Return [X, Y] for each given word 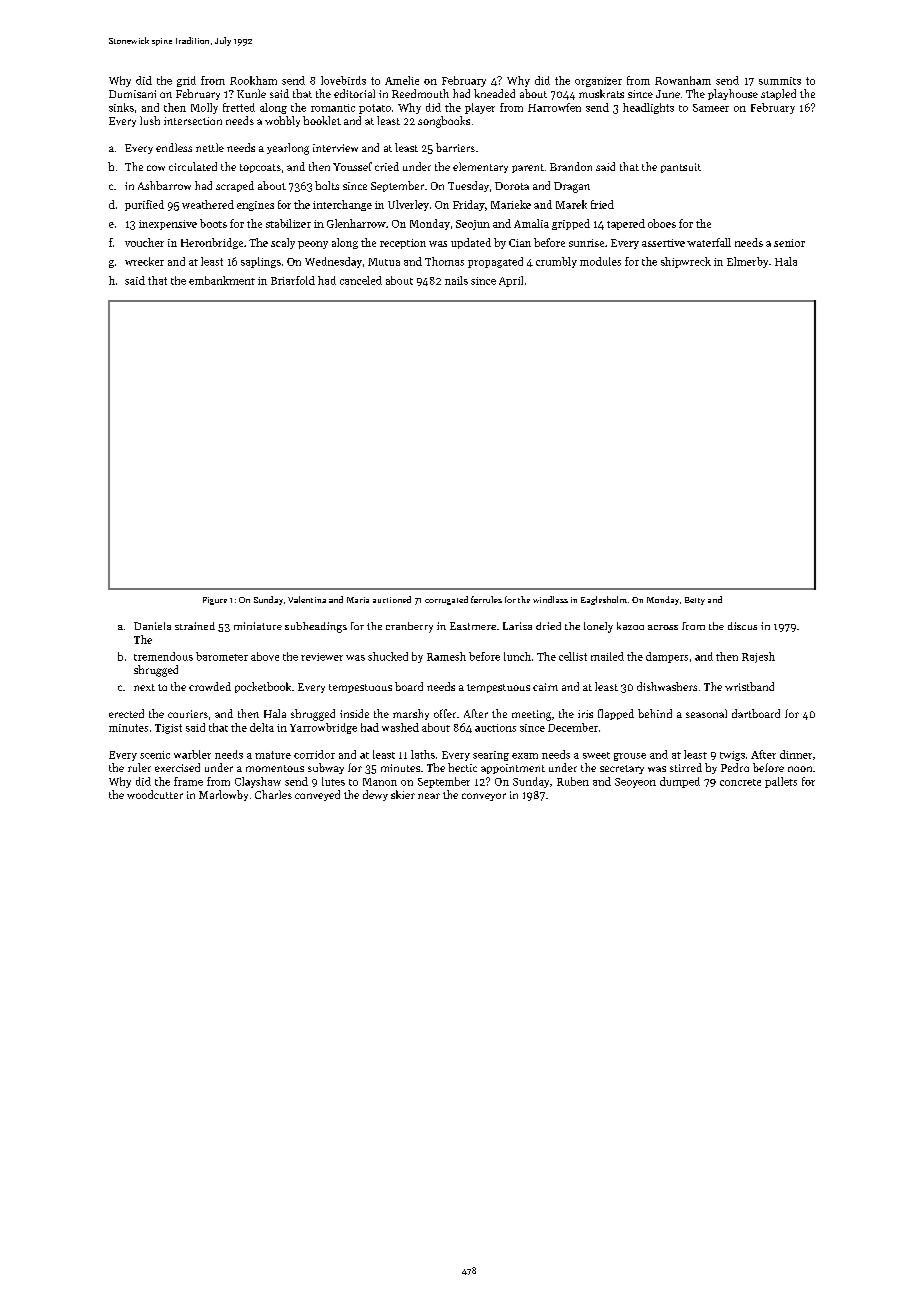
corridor [314, 754]
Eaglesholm [604, 600]
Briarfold [293, 280]
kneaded [494, 93]
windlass [550, 599]
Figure [215, 601]
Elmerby [747, 262]
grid [186, 81]
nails [456, 280]
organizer [598, 82]
